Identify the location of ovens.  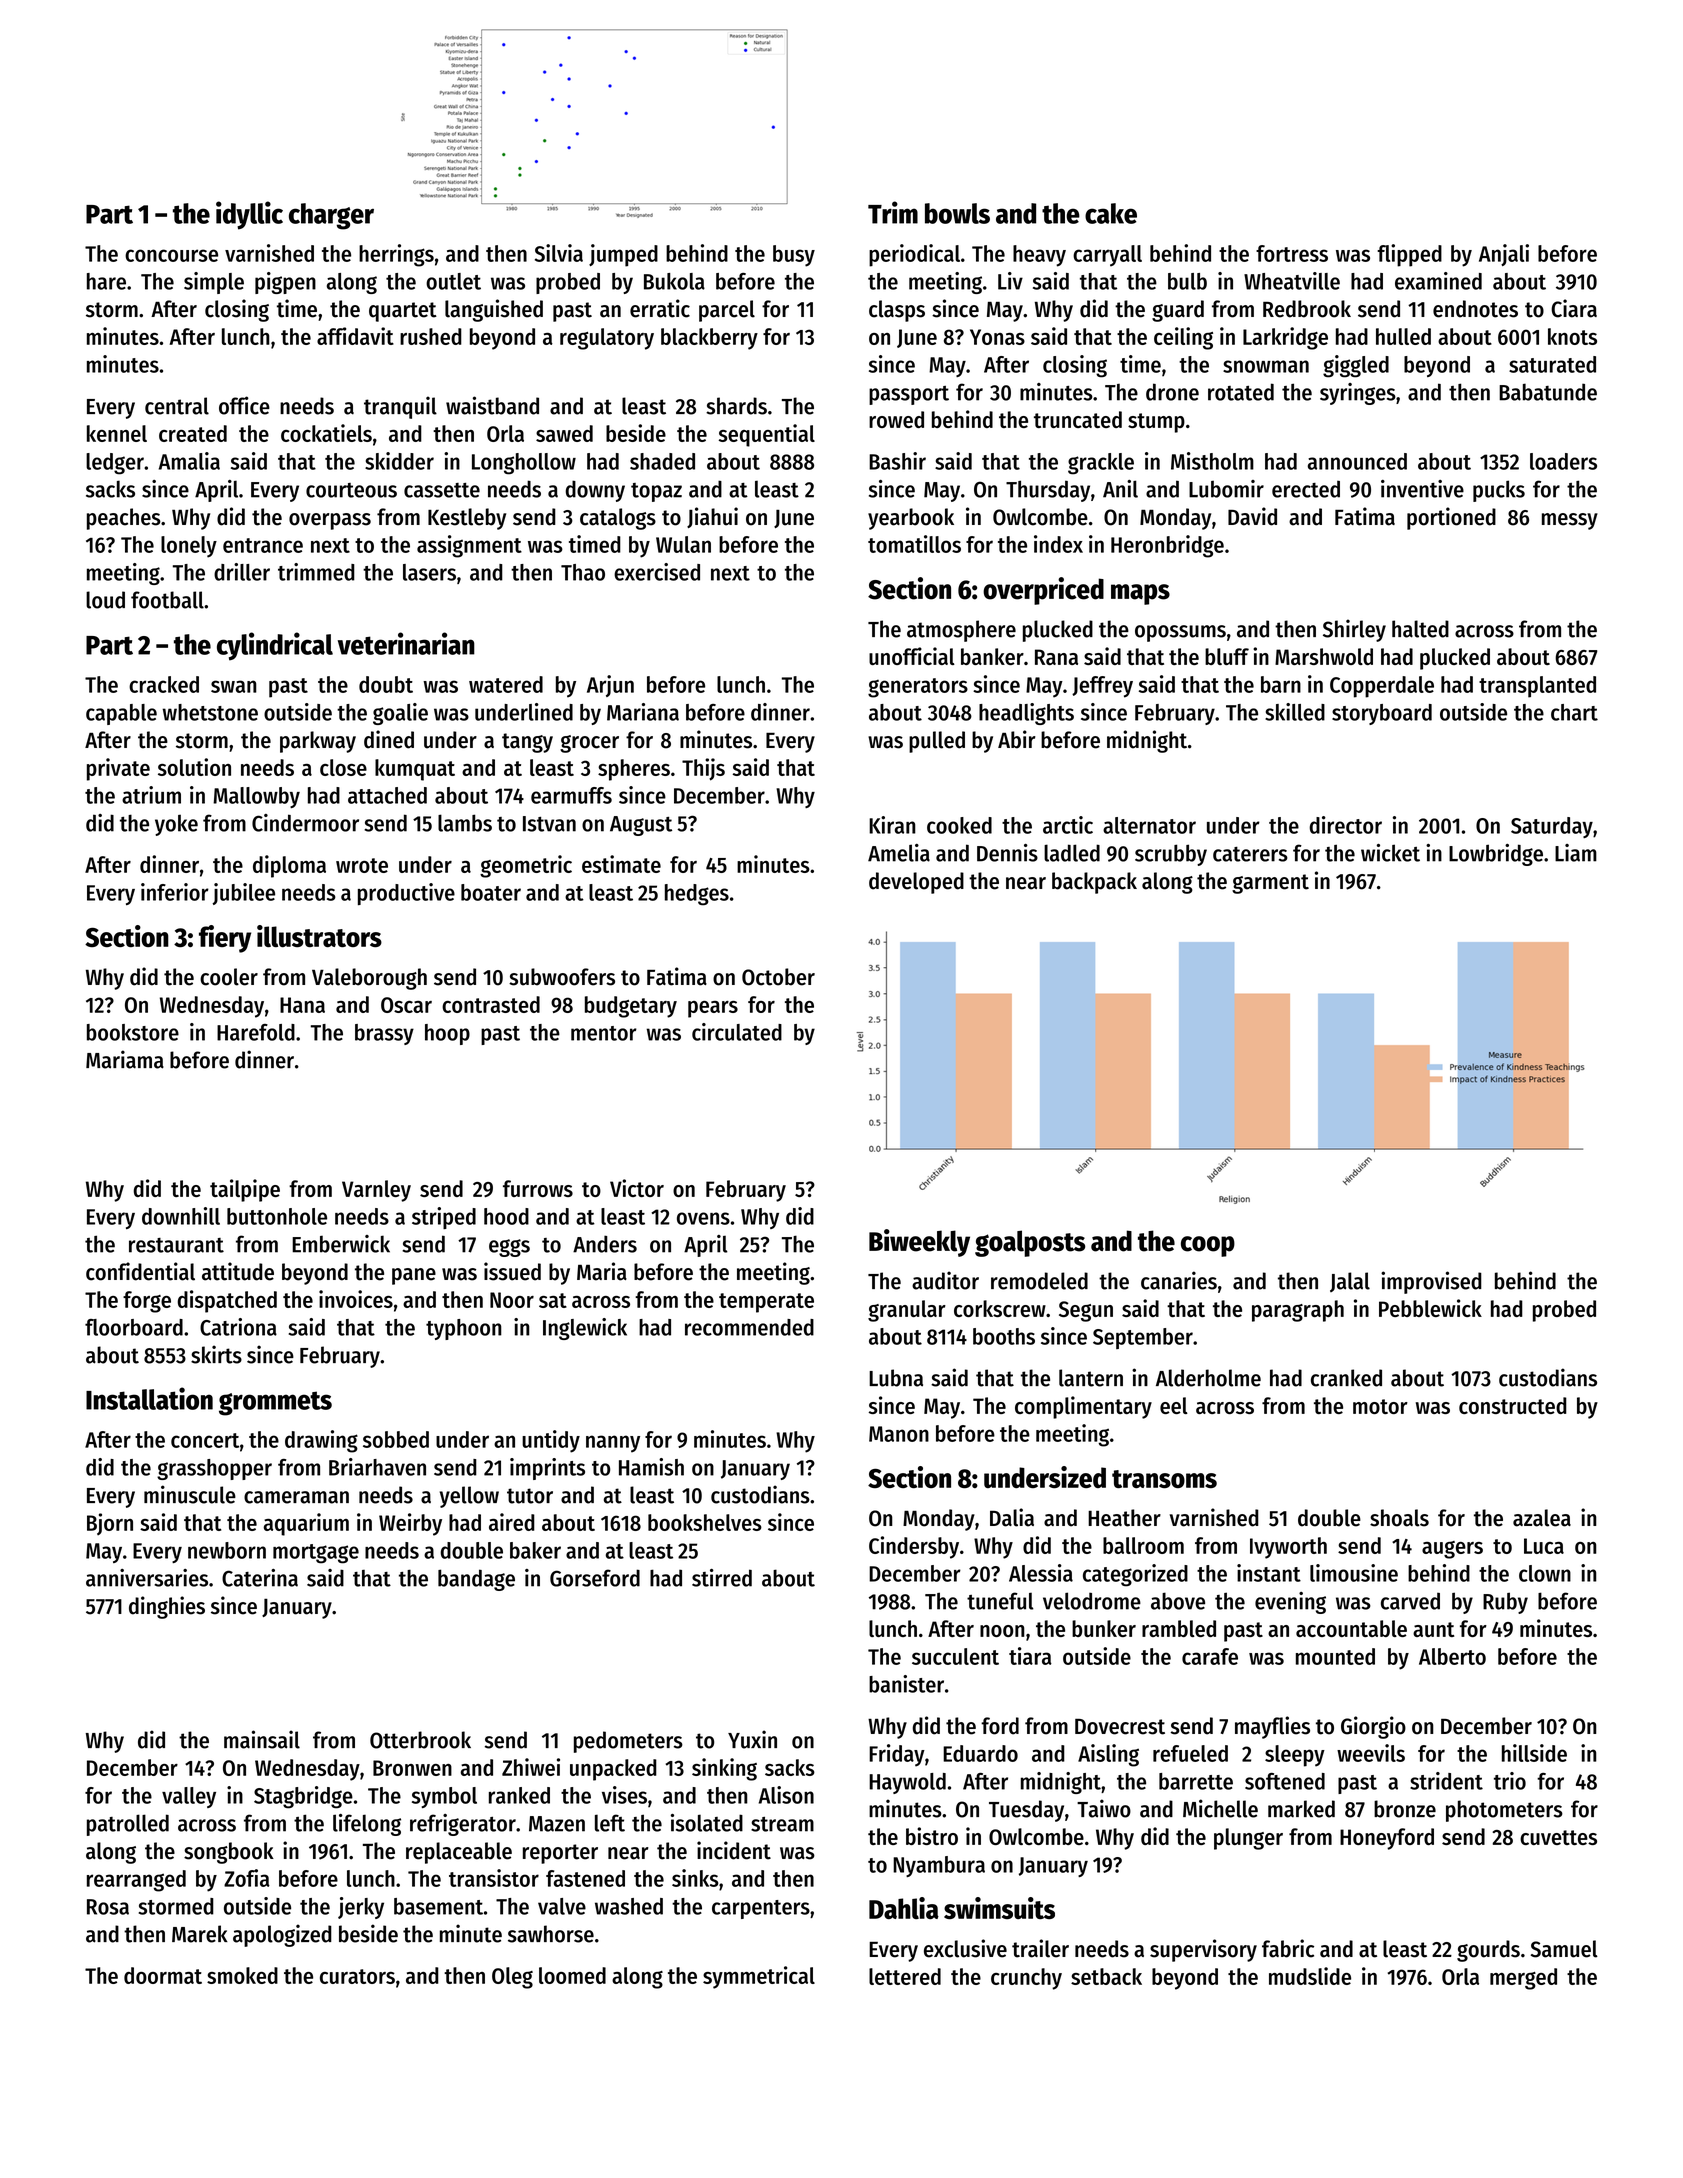
(703, 1218).
